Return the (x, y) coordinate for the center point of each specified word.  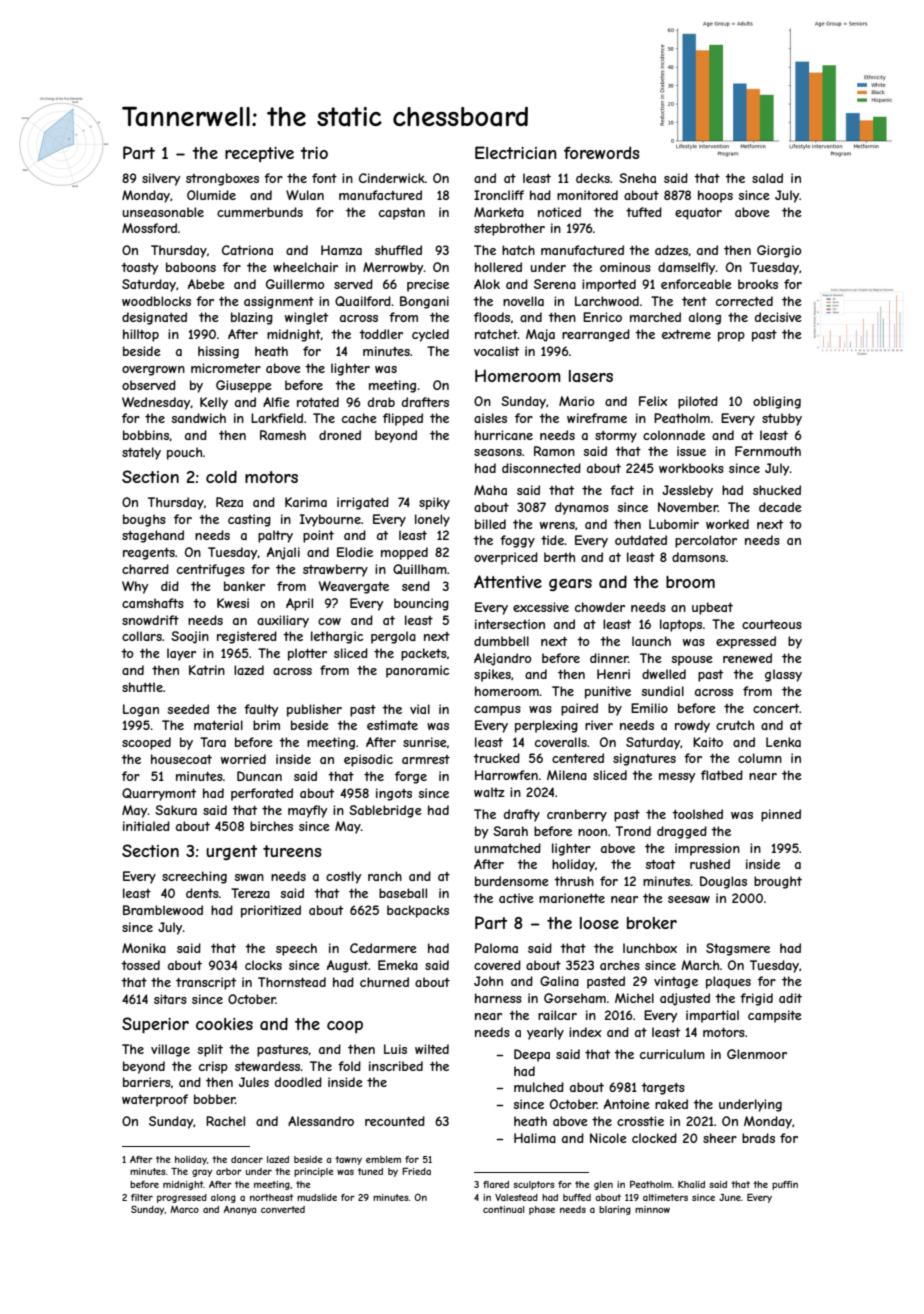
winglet (306, 318)
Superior (155, 1025)
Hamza (341, 250)
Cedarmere (383, 948)
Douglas (723, 882)
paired (579, 709)
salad (767, 178)
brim (266, 725)
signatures (644, 759)
